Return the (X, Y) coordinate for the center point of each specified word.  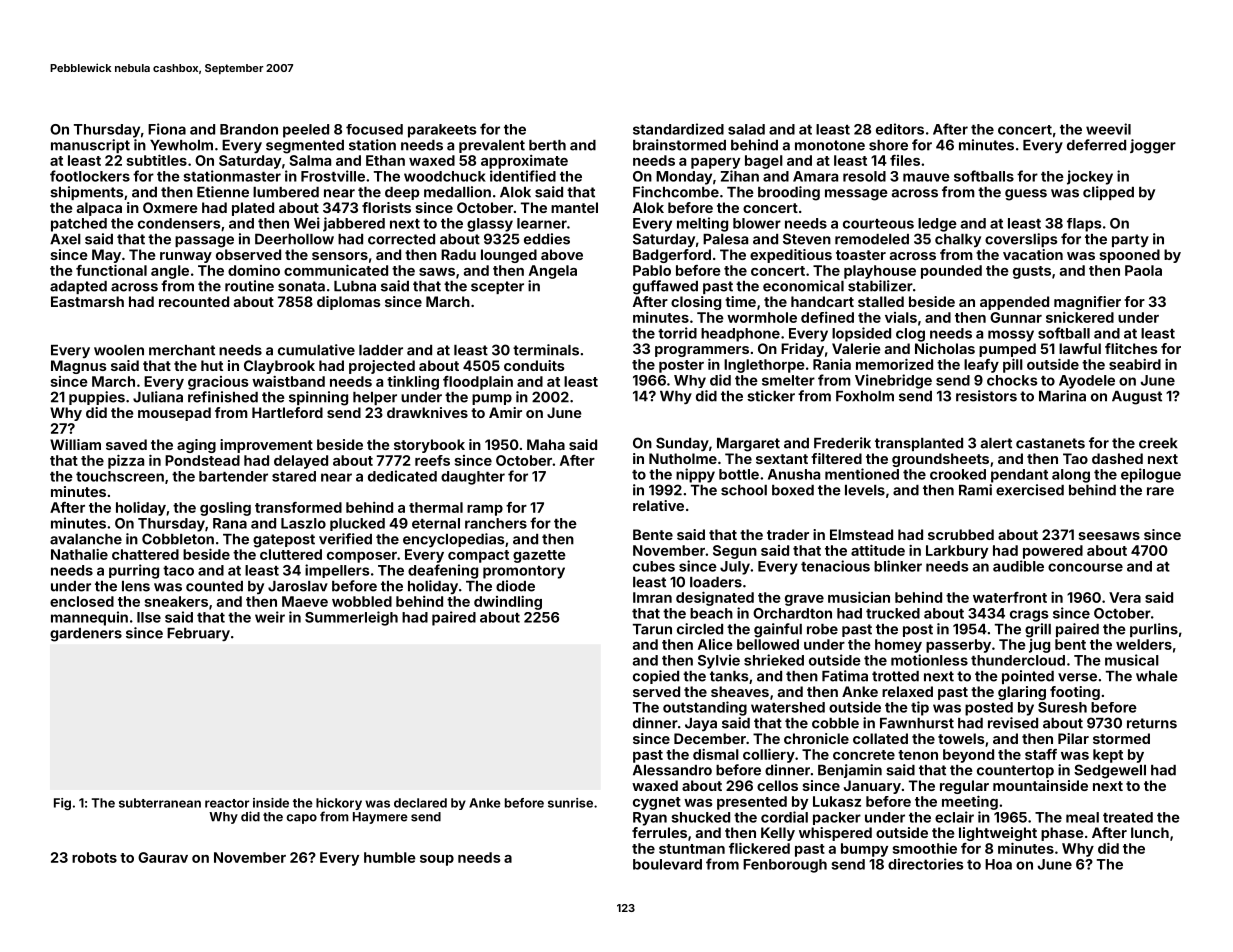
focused (374, 129)
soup (437, 860)
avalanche (86, 539)
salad (746, 129)
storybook (429, 446)
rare (1160, 491)
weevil (1108, 129)
